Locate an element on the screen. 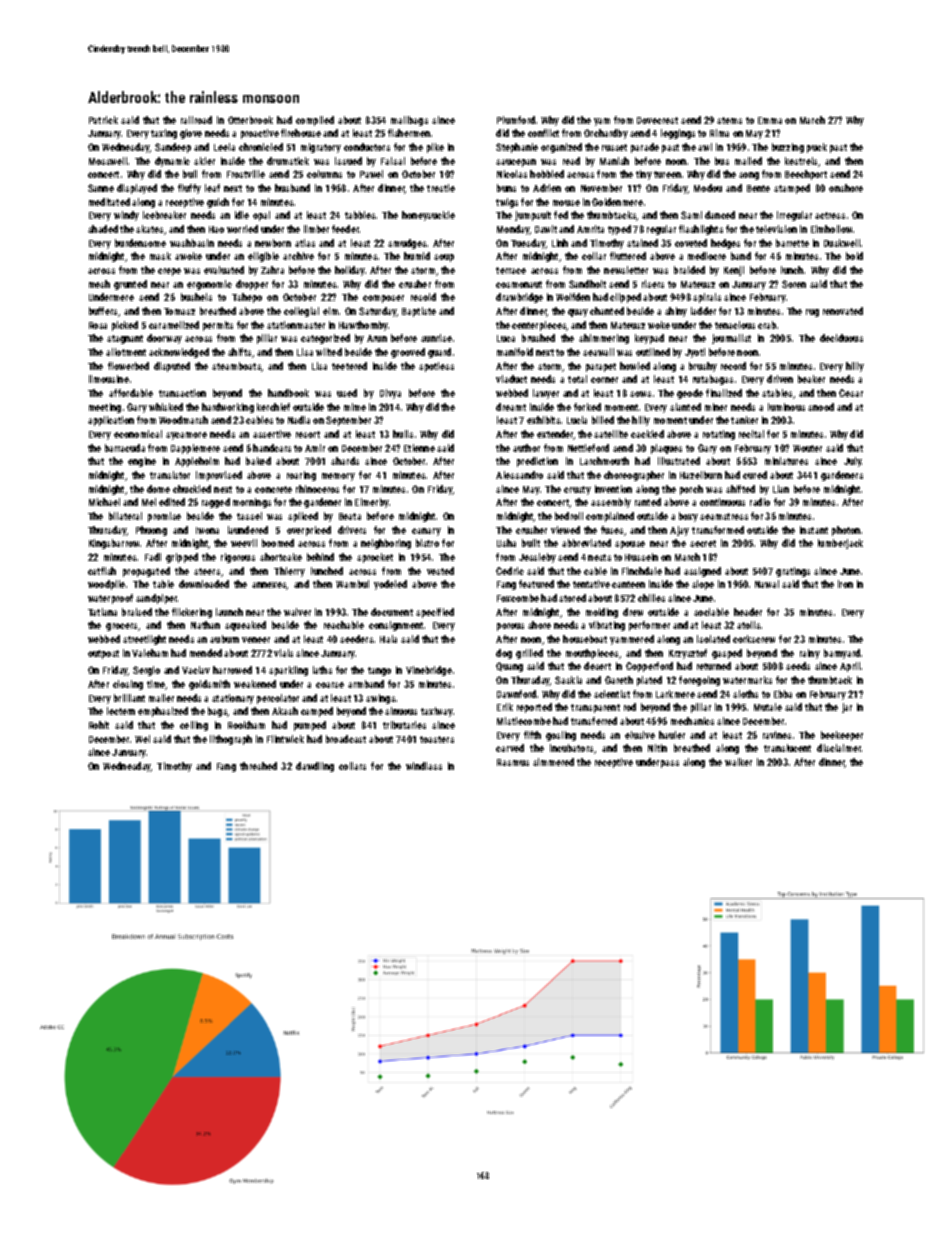  Soren is located at coordinates (794, 284).
